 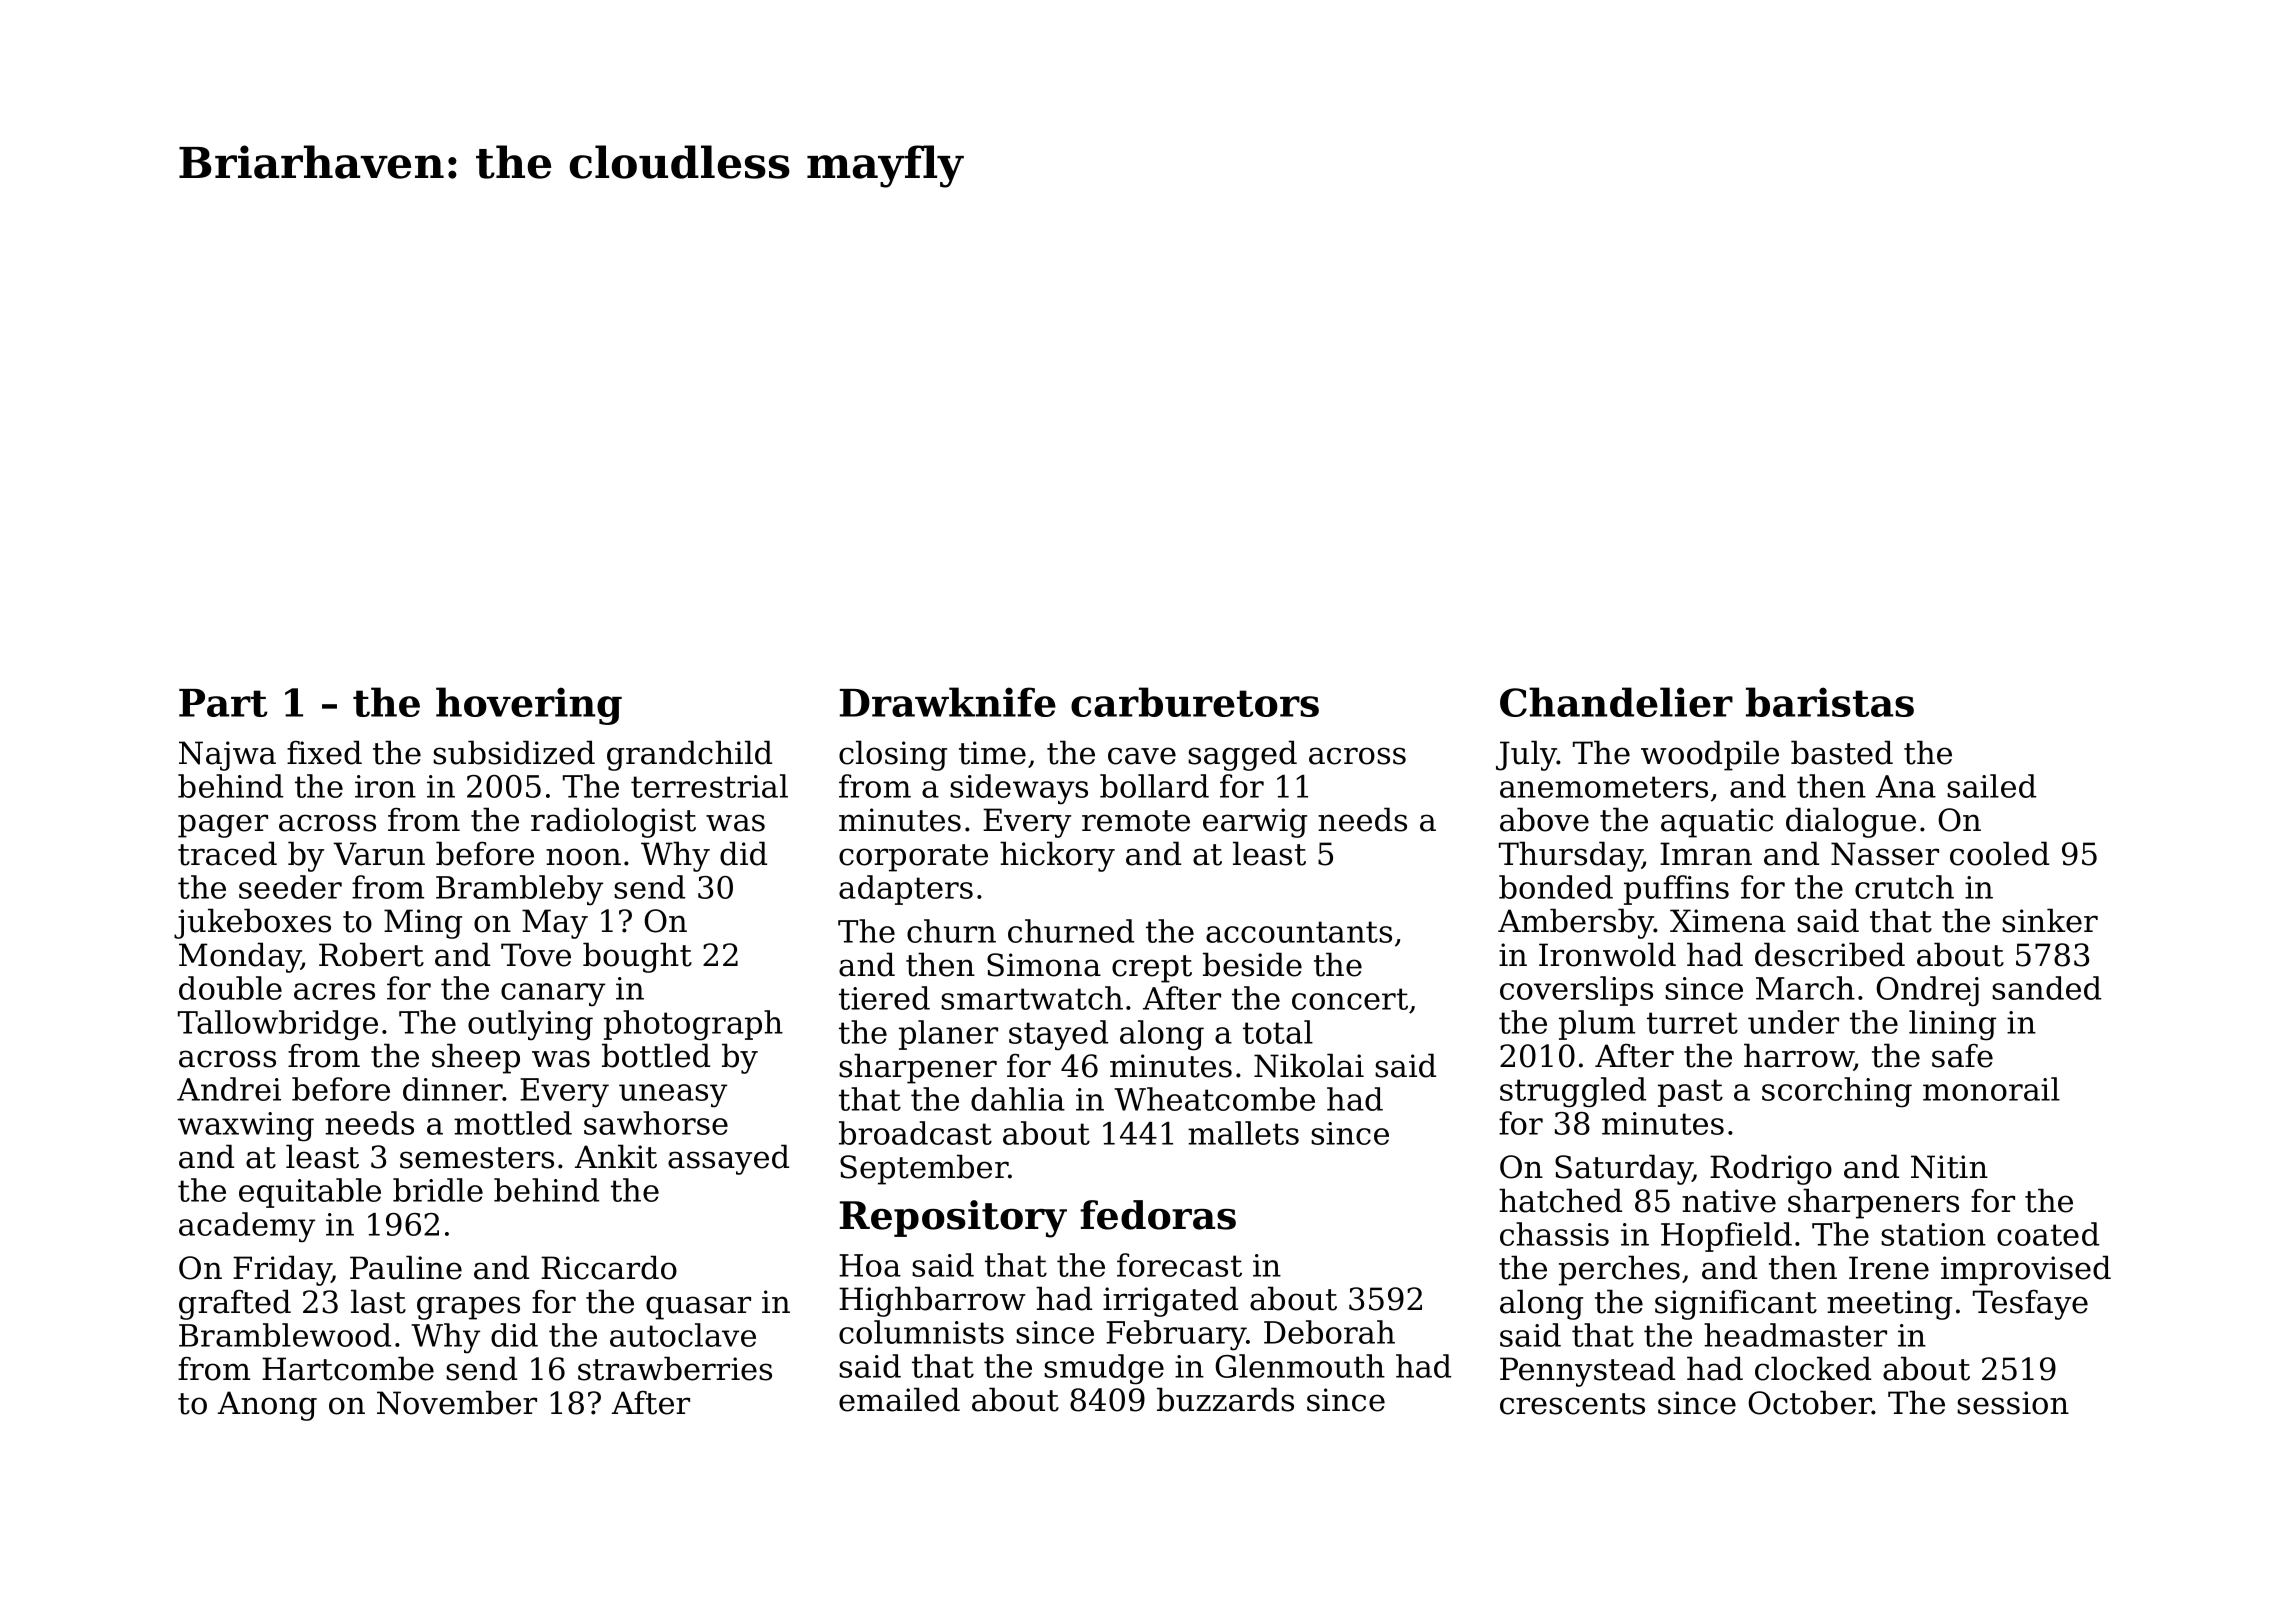 I want to click on Anong, so click(x=267, y=1406).
